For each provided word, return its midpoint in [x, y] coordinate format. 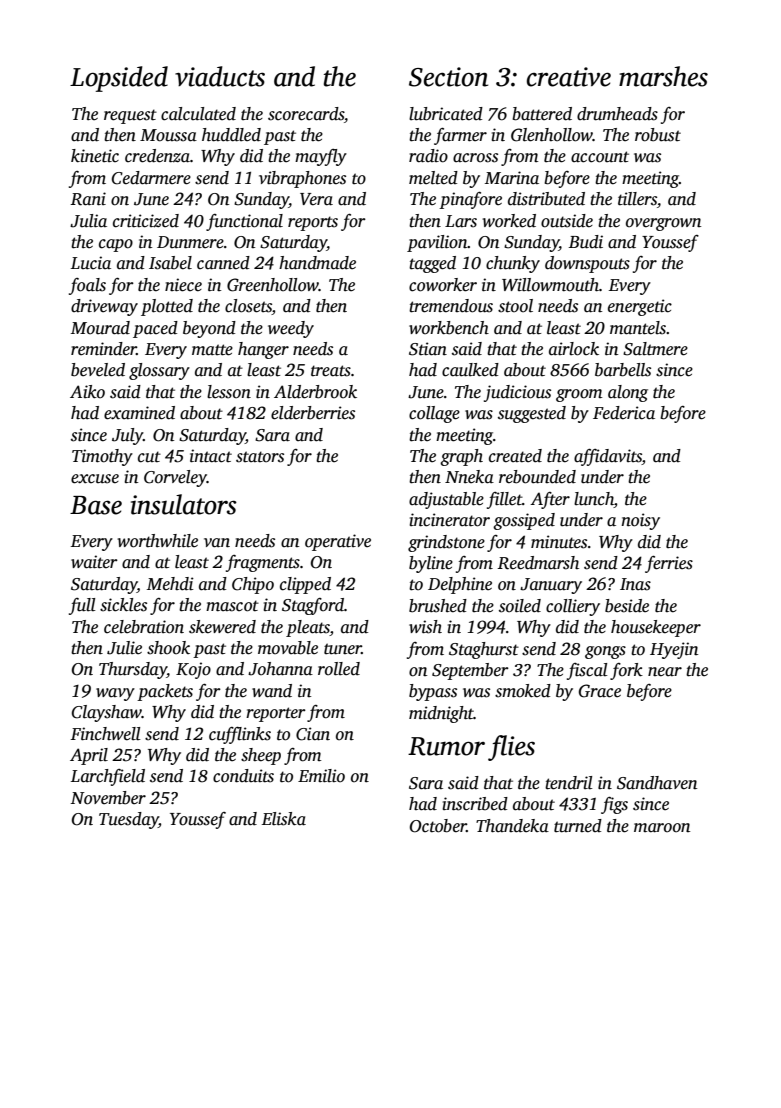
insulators [184, 504]
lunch [594, 500]
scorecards [306, 114]
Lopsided [119, 79]
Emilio [321, 776]
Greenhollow [273, 285]
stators [260, 457]
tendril [569, 783]
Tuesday [129, 820]
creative [569, 77]
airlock [574, 349]
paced [155, 329]
